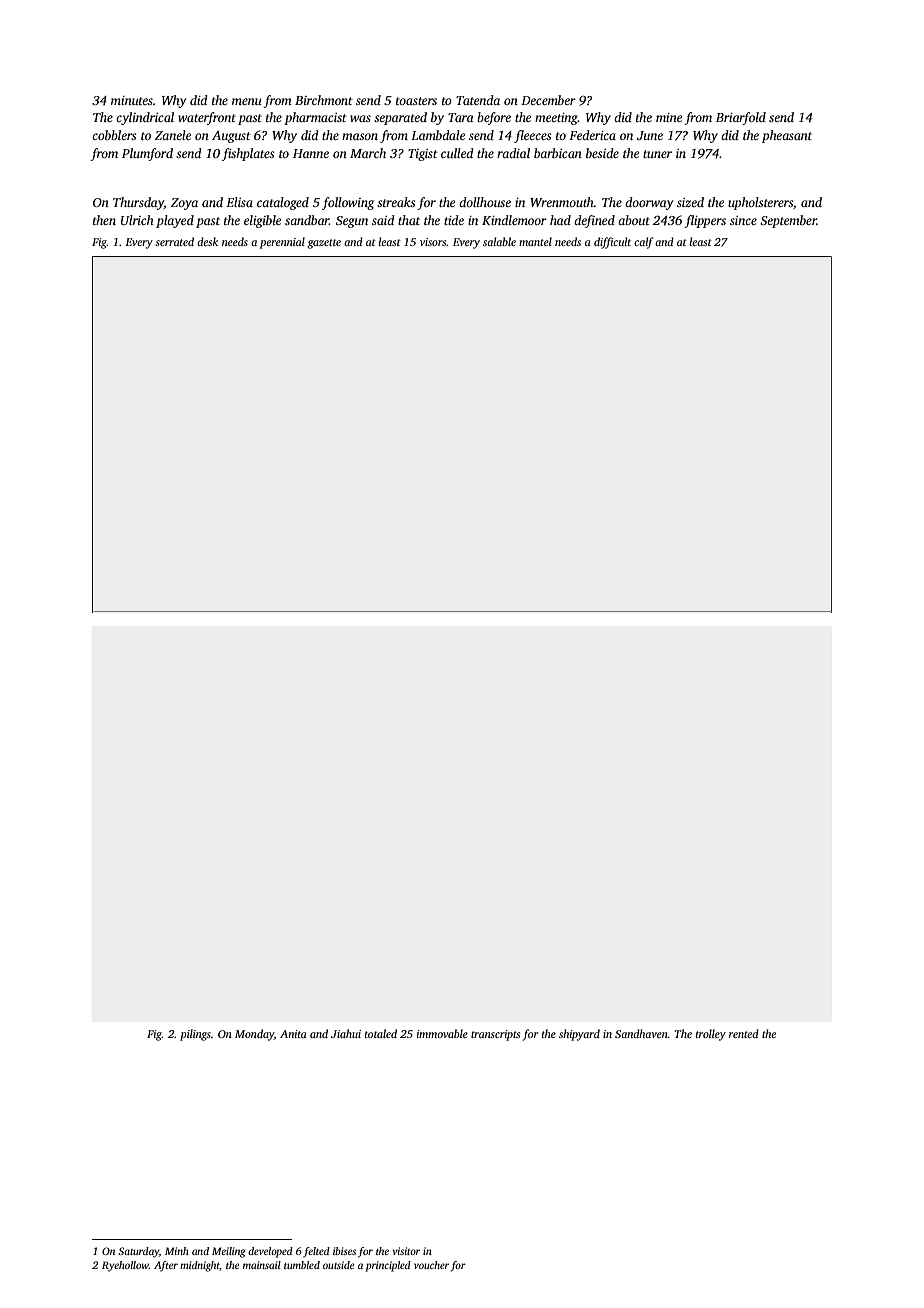 The width and height of the screenshot is (924, 1308). What do you see at coordinates (741, 118) in the screenshot?
I see `Briarfold` at bounding box center [741, 118].
